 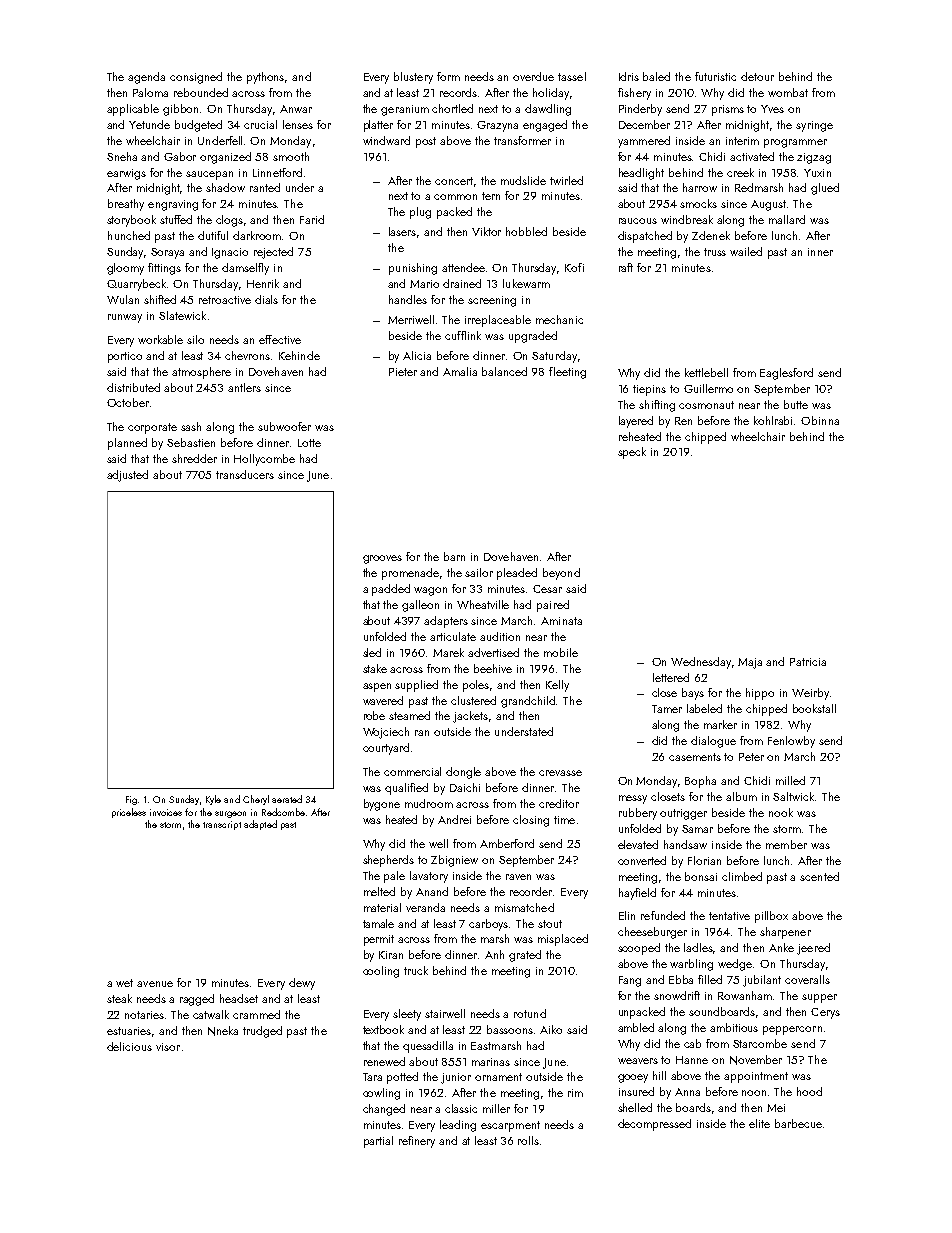 I want to click on hobbled, so click(x=526, y=231).
